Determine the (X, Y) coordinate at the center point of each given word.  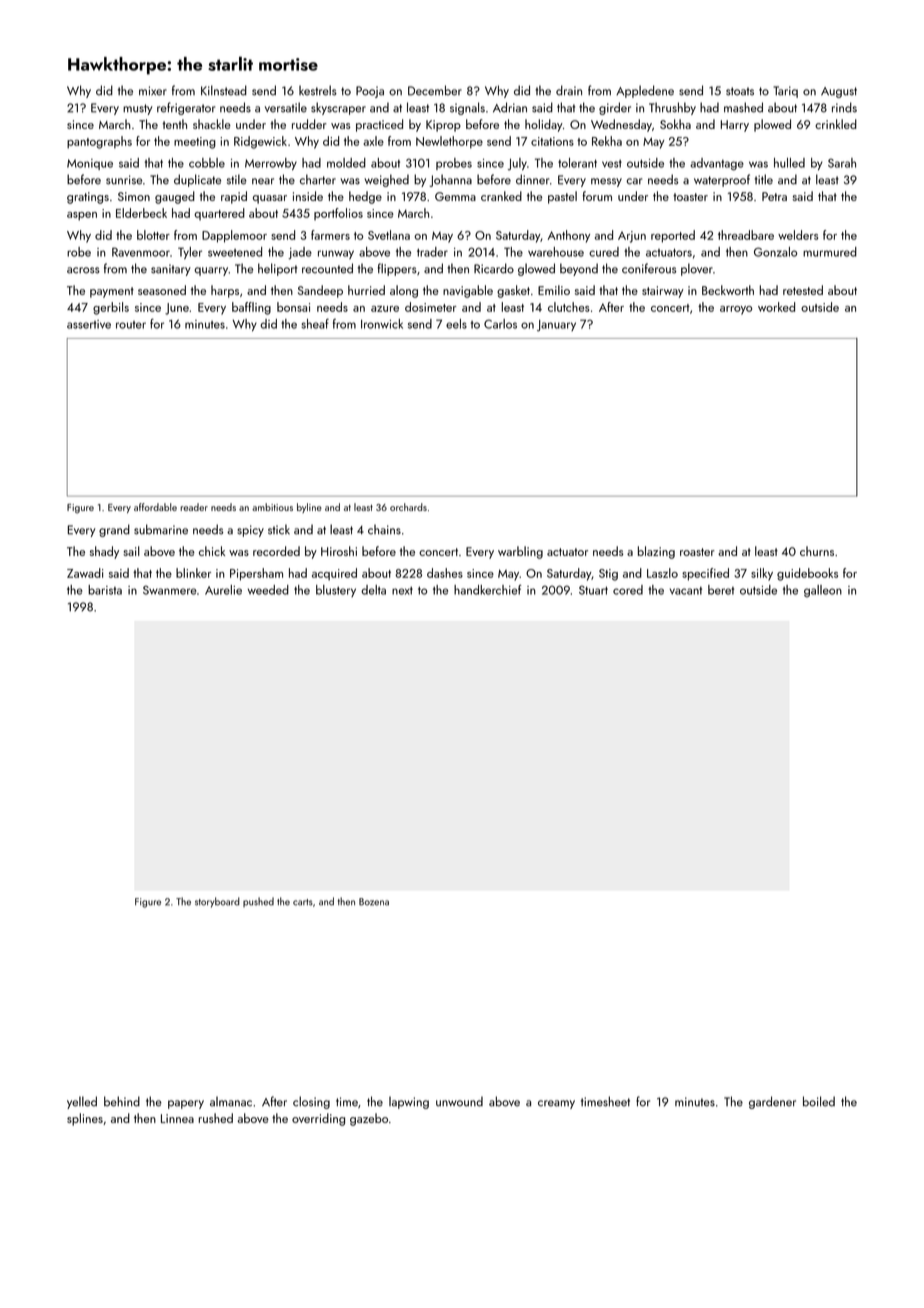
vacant (686, 591)
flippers (397, 269)
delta (373, 590)
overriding (318, 1119)
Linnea (177, 1118)
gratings (88, 198)
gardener (772, 1102)
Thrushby (672, 108)
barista (105, 590)
